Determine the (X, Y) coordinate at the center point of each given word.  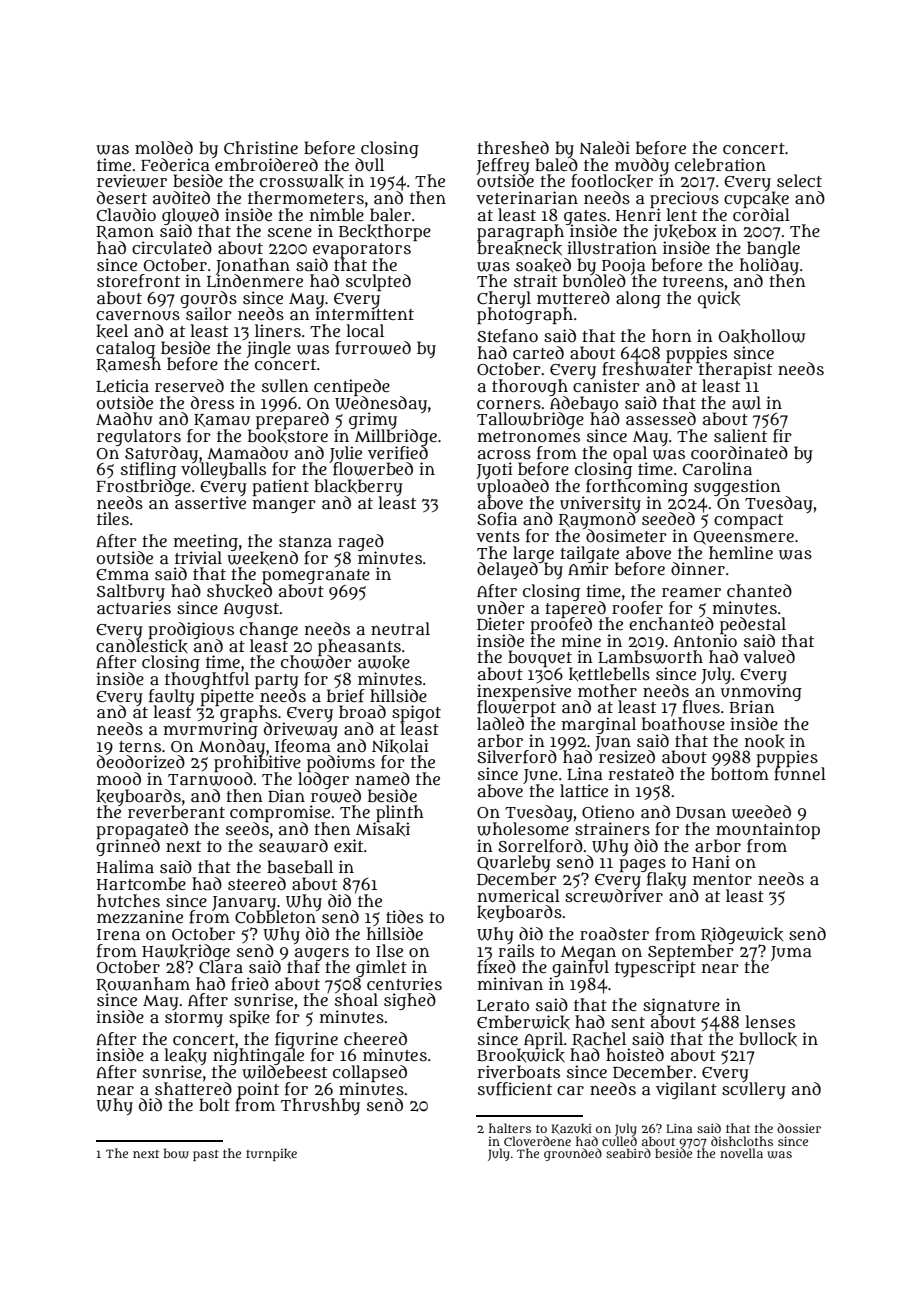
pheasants (359, 647)
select (799, 180)
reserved (189, 385)
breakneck (519, 248)
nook (765, 741)
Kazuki (571, 1129)
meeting (206, 542)
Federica (175, 164)
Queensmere (744, 538)
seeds (247, 828)
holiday (769, 266)
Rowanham (143, 984)
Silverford (517, 757)
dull (369, 165)
